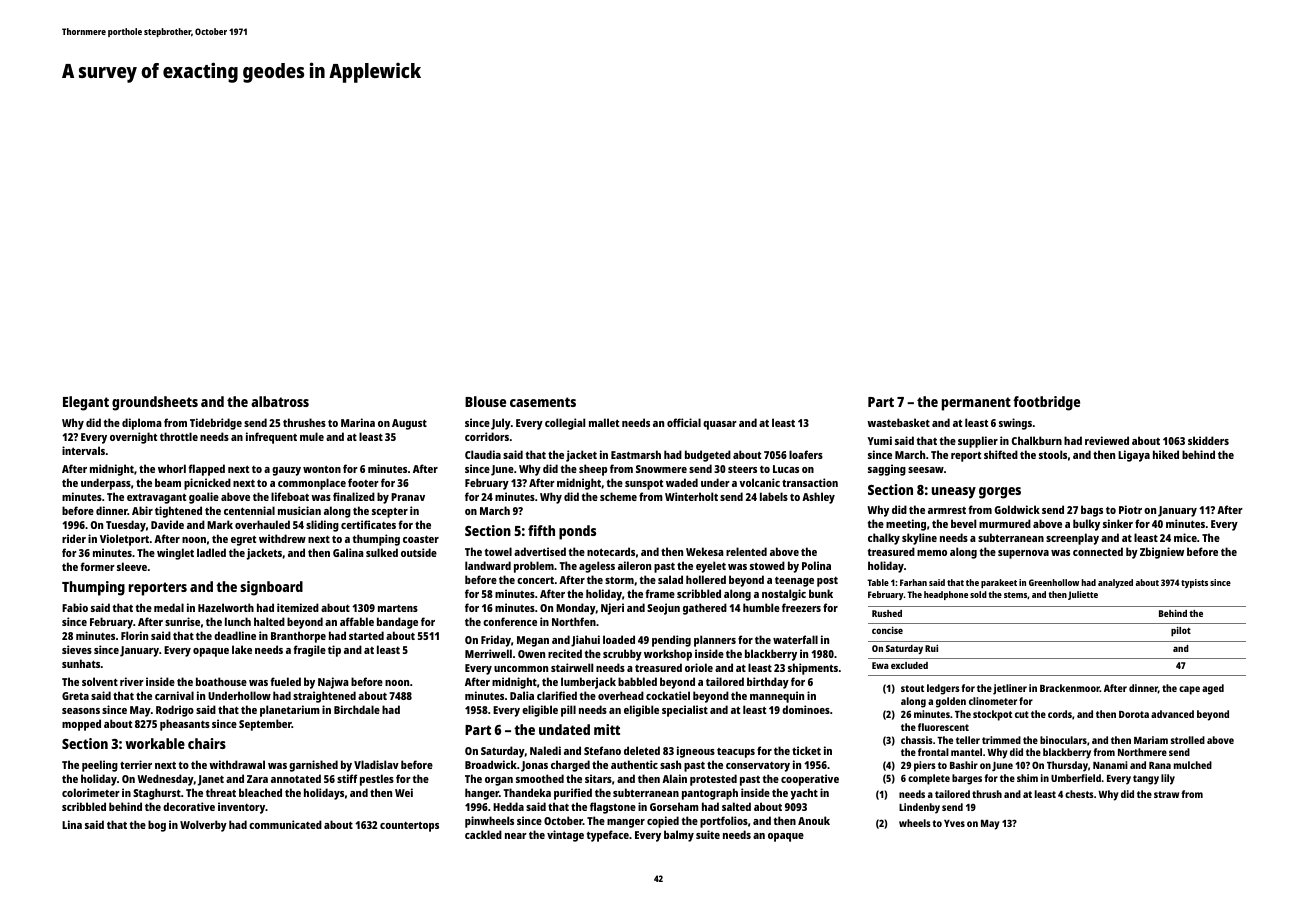 This image has height=924, width=1308. I want to click on advertised, so click(540, 551).
